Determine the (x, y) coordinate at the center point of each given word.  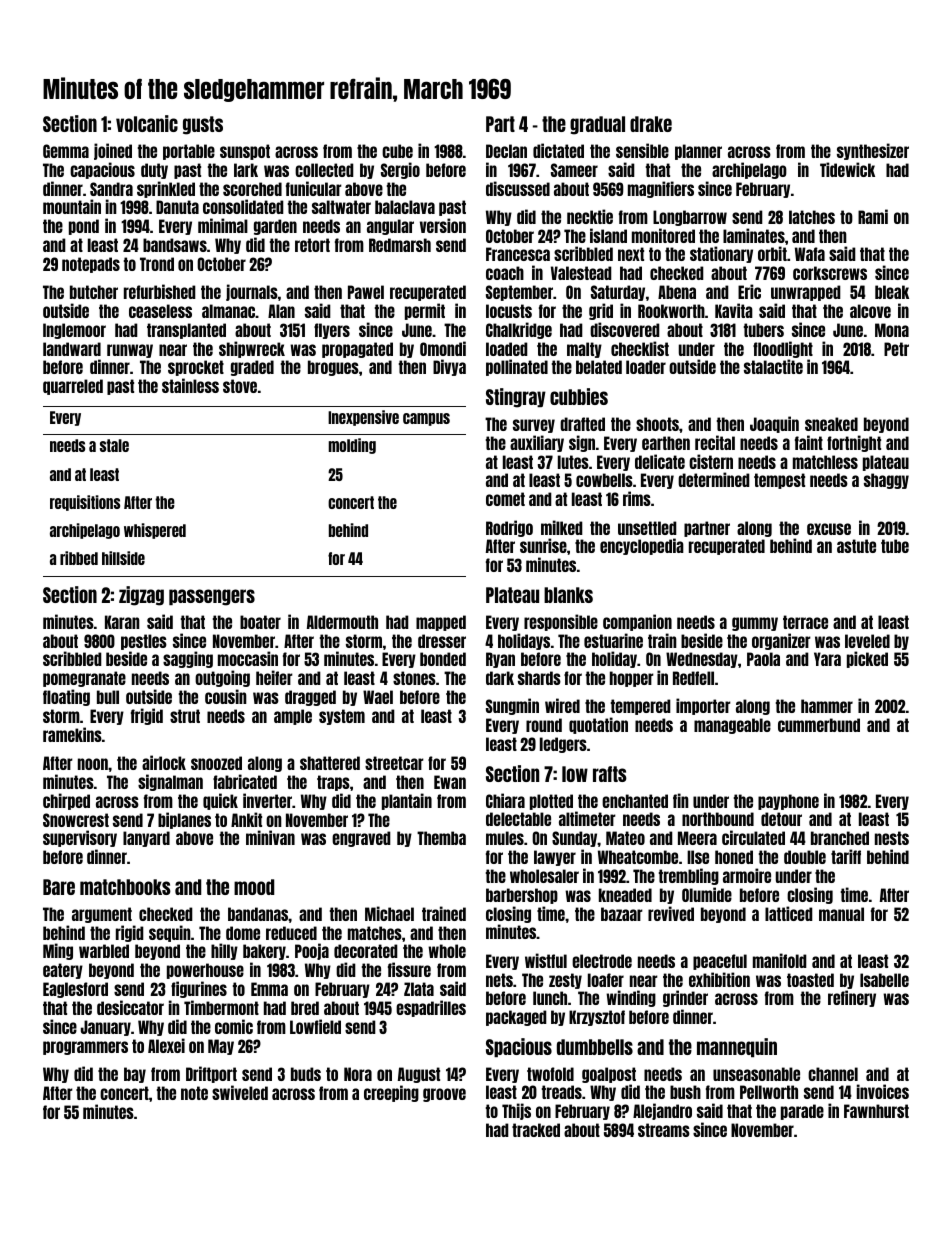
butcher (94, 292)
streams (664, 1130)
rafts (610, 774)
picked (867, 659)
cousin (226, 696)
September (519, 293)
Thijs (516, 1111)
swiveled (240, 1092)
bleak (892, 292)
